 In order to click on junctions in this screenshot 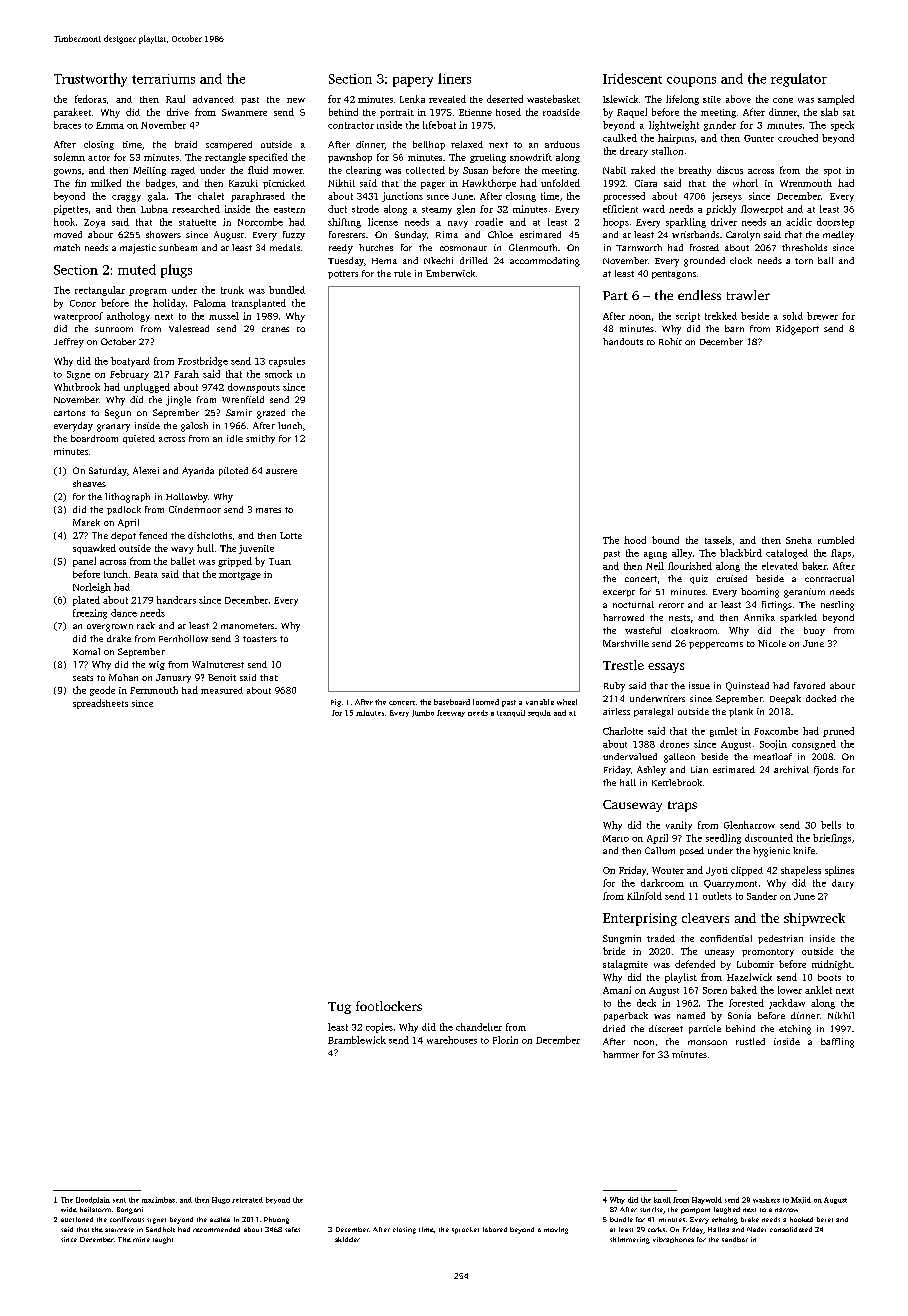, I will do `click(402, 197)`.
